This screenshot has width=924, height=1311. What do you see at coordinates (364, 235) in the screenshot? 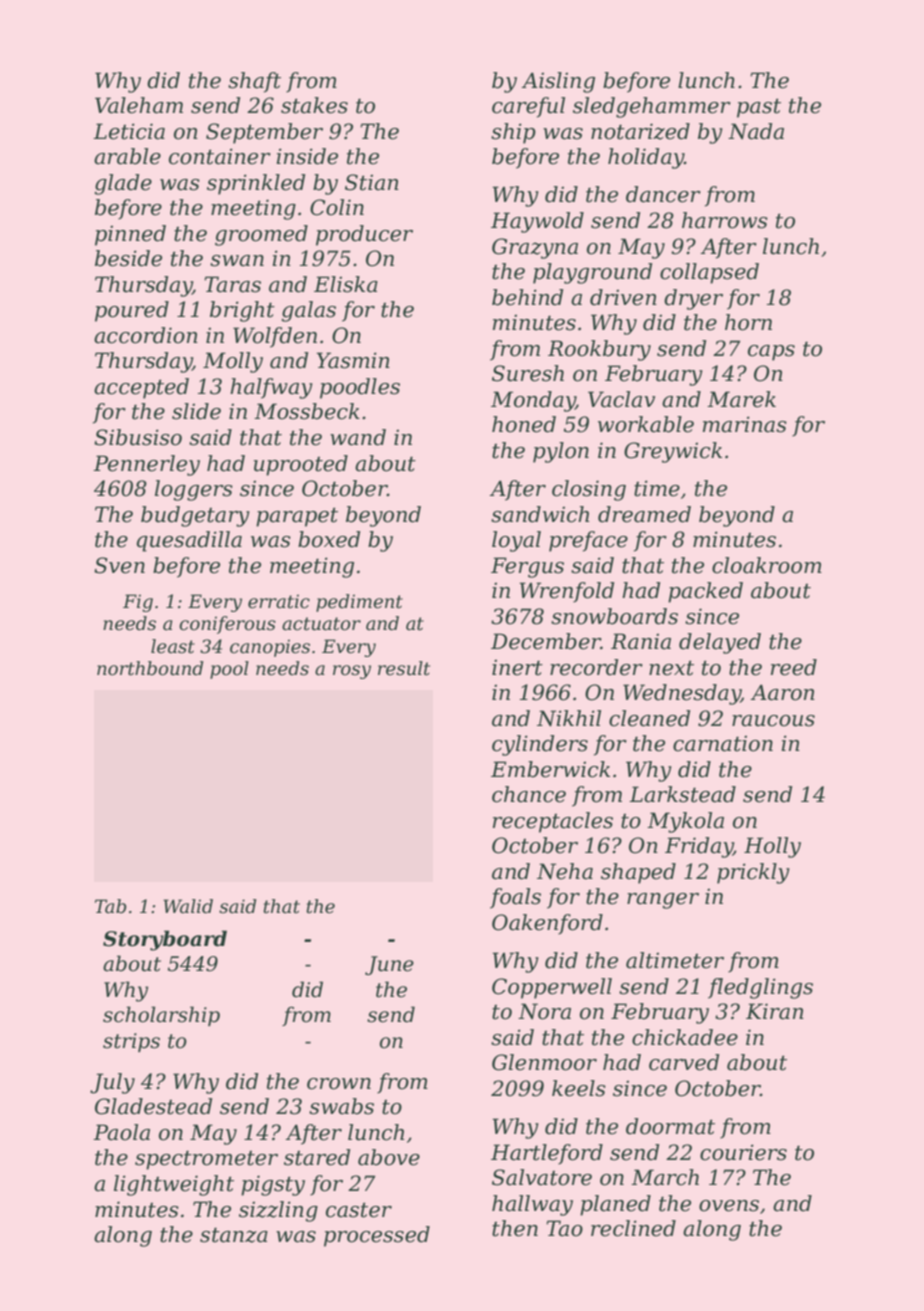
I see `producer` at bounding box center [364, 235].
